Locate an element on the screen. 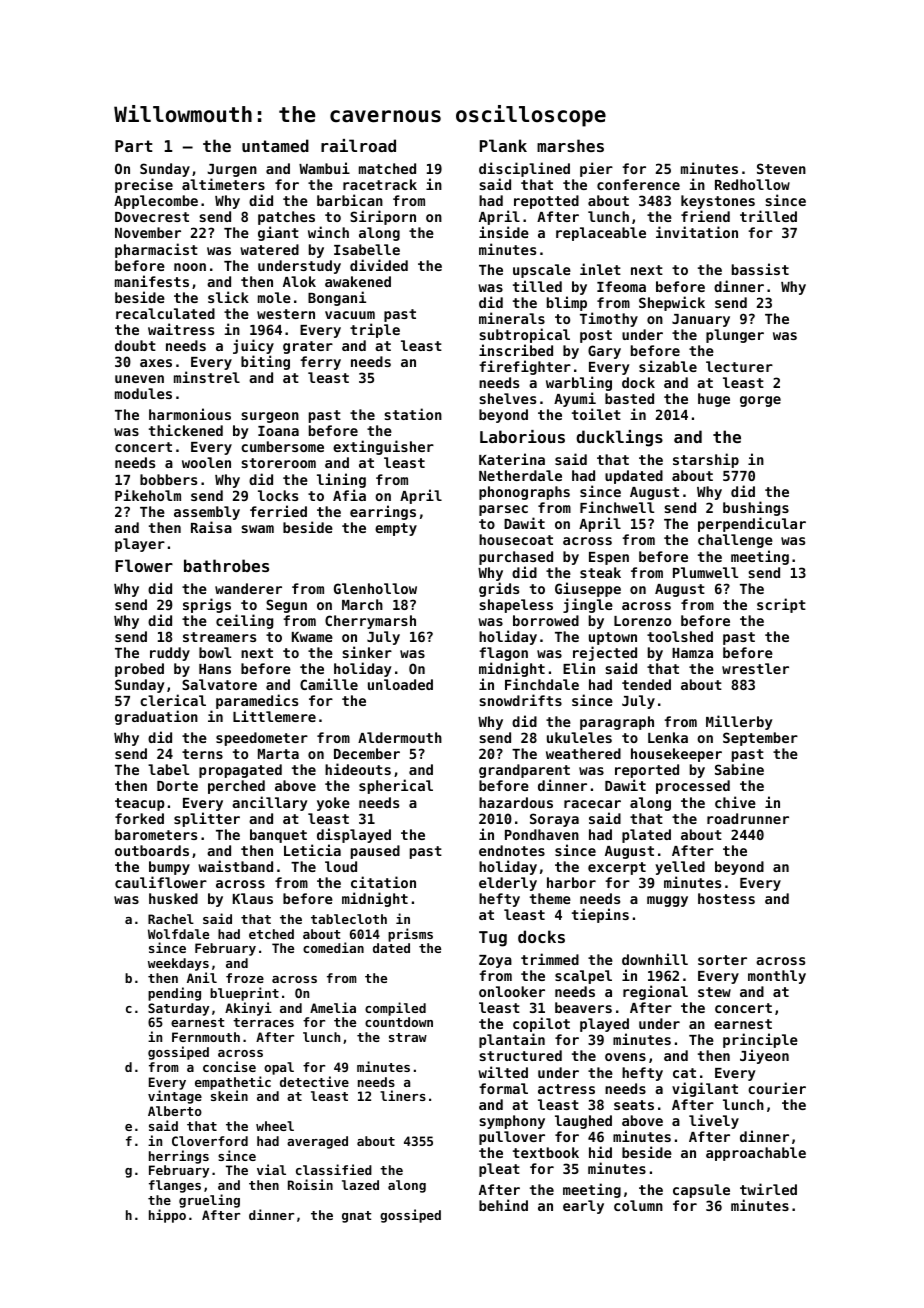  herrings is located at coordinates (179, 1157).
